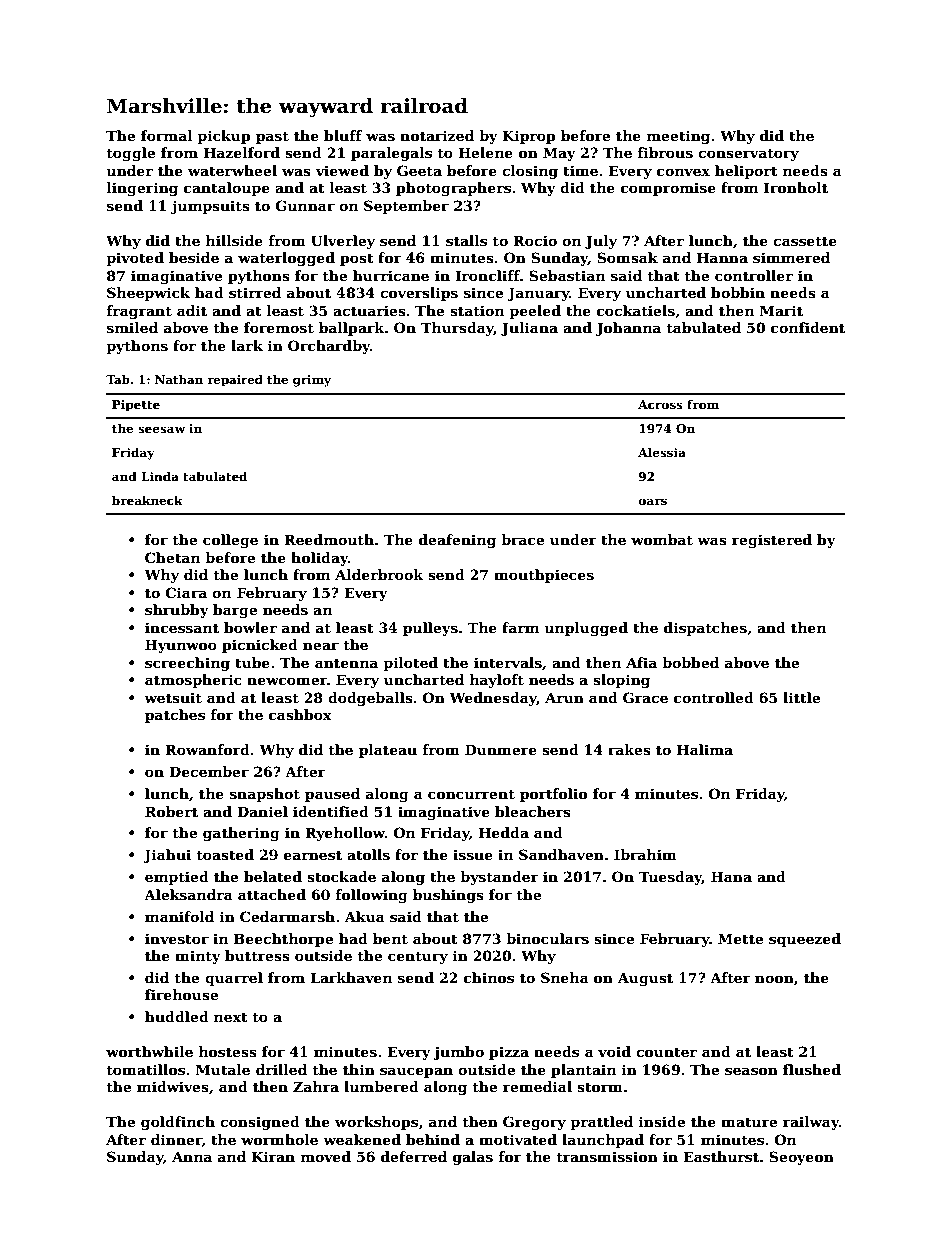 This document has height=1233, width=952. I want to click on conservatory, so click(748, 154).
